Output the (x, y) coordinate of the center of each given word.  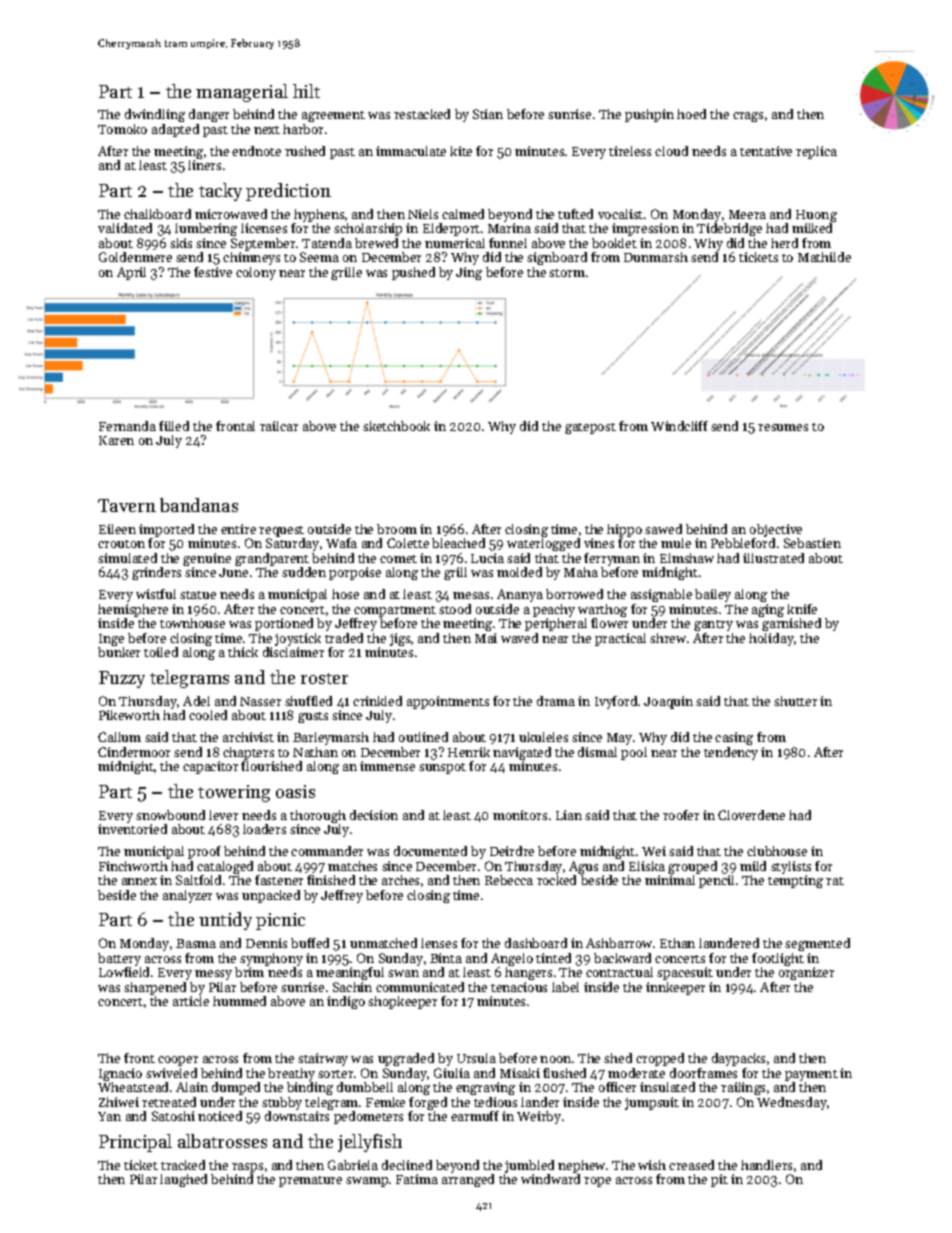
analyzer (187, 896)
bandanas (199, 505)
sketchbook (396, 426)
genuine (207, 559)
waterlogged (543, 544)
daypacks (738, 1059)
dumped (236, 1088)
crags (748, 117)
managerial (242, 93)
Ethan (677, 943)
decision (374, 815)
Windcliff (679, 426)
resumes (783, 427)
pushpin (649, 115)
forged (428, 1103)
